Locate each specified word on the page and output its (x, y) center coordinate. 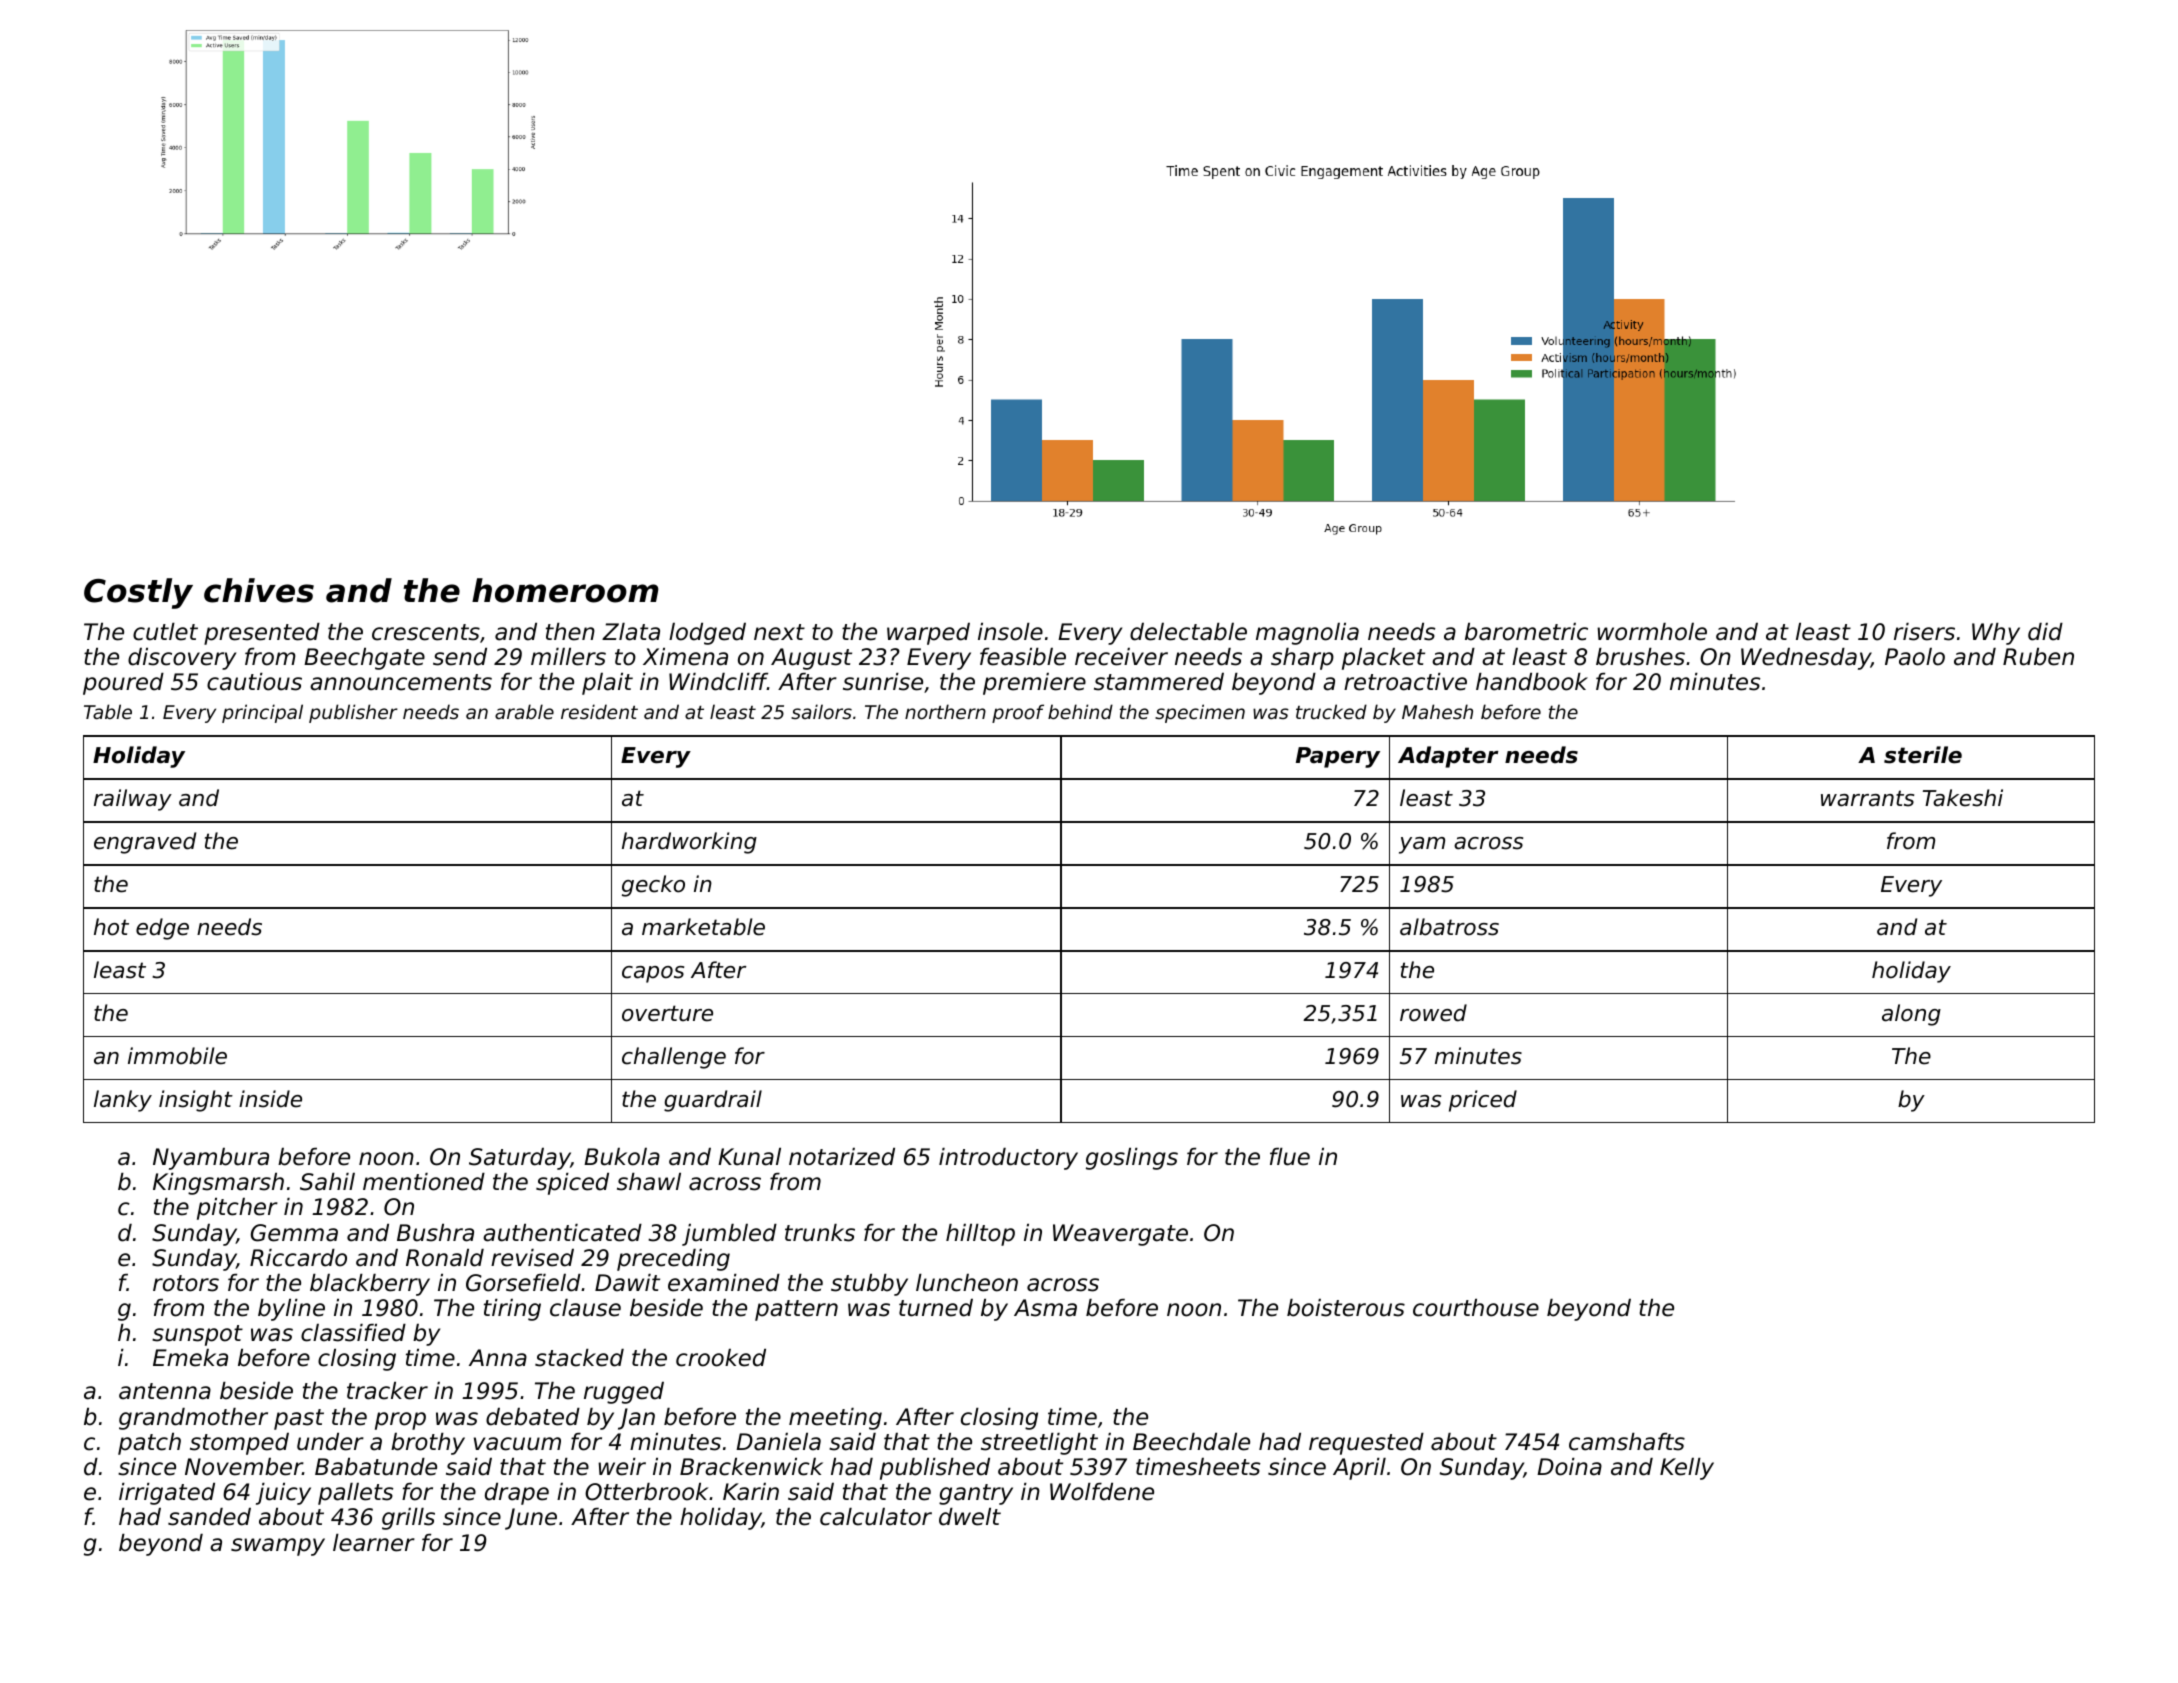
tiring (512, 1310)
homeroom (565, 590)
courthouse (1476, 1308)
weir (622, 1467)
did (2045, 632)
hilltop (980, 1235)
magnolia (1307, 634)
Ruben (2038, 657)
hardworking (689, 843)
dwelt (970, 1517)
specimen (1200, 713)
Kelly (1687, 1469)
